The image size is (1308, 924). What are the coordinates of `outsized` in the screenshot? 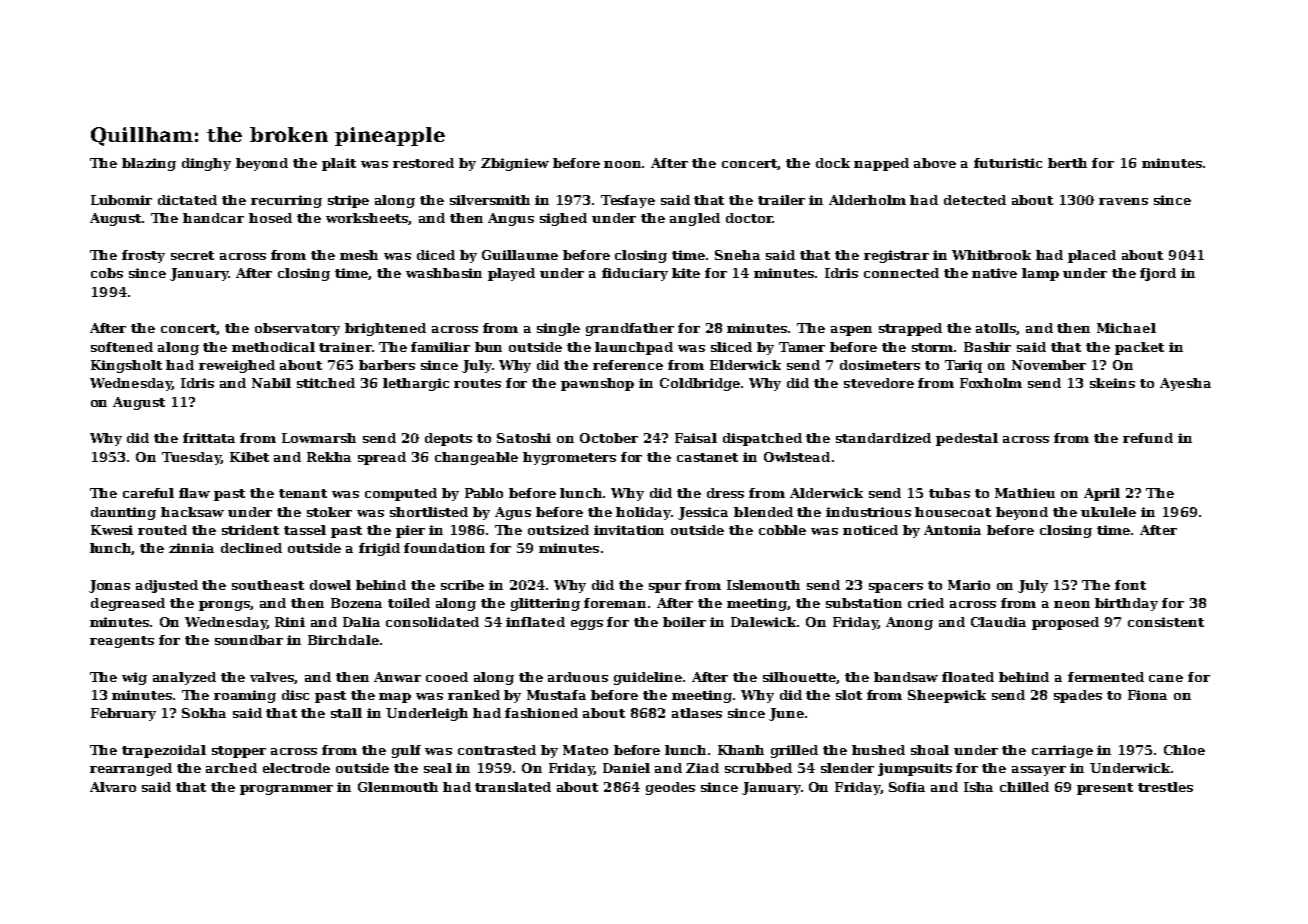 It's located at (558, 530).
